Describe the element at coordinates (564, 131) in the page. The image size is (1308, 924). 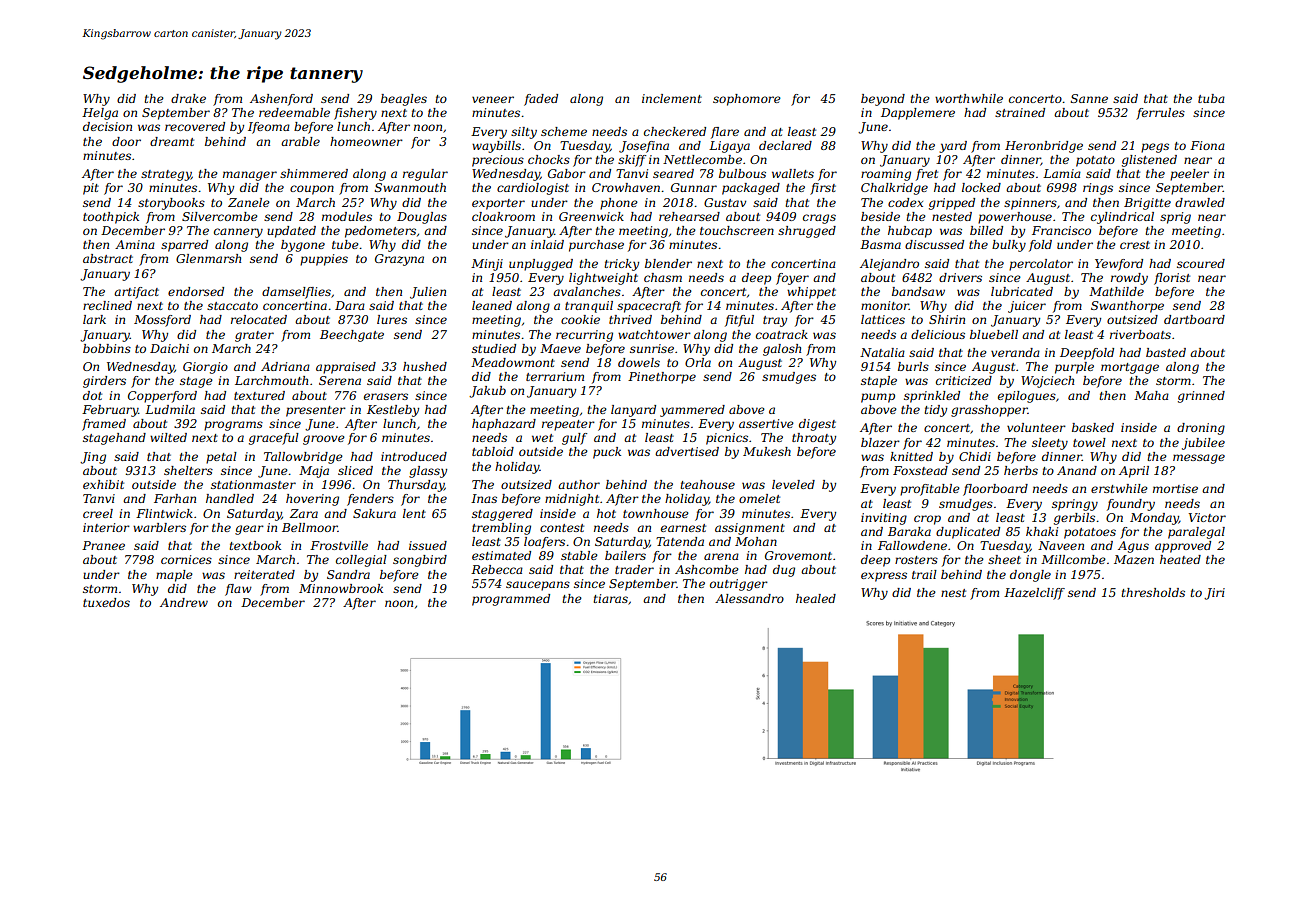
I see `scheme` at that location.
